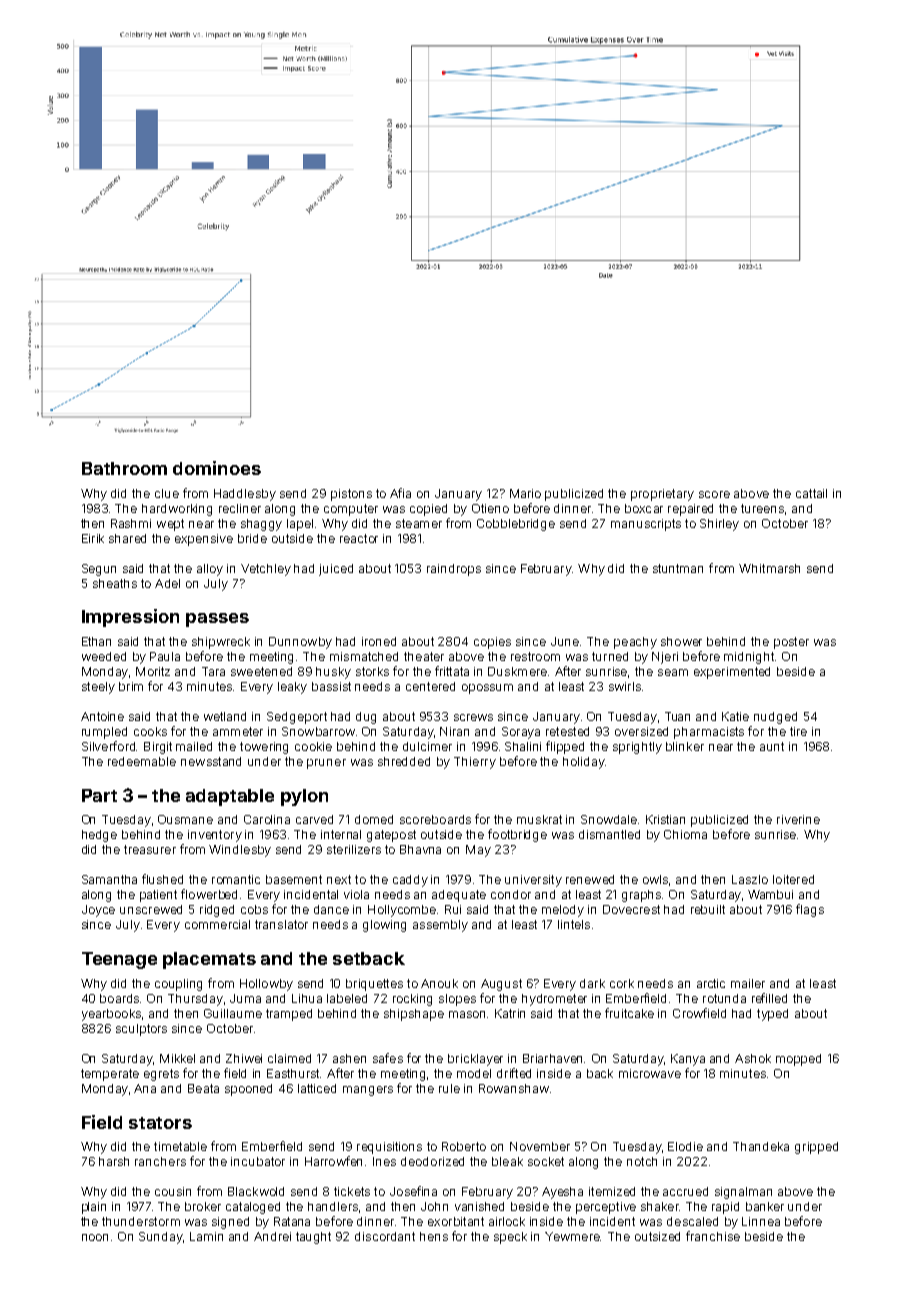 The height and width of the page is (1308, 924). What do you see at coordinates (719, 525) in the page?
I see `Shirley` at bounding box center [719, 525].
